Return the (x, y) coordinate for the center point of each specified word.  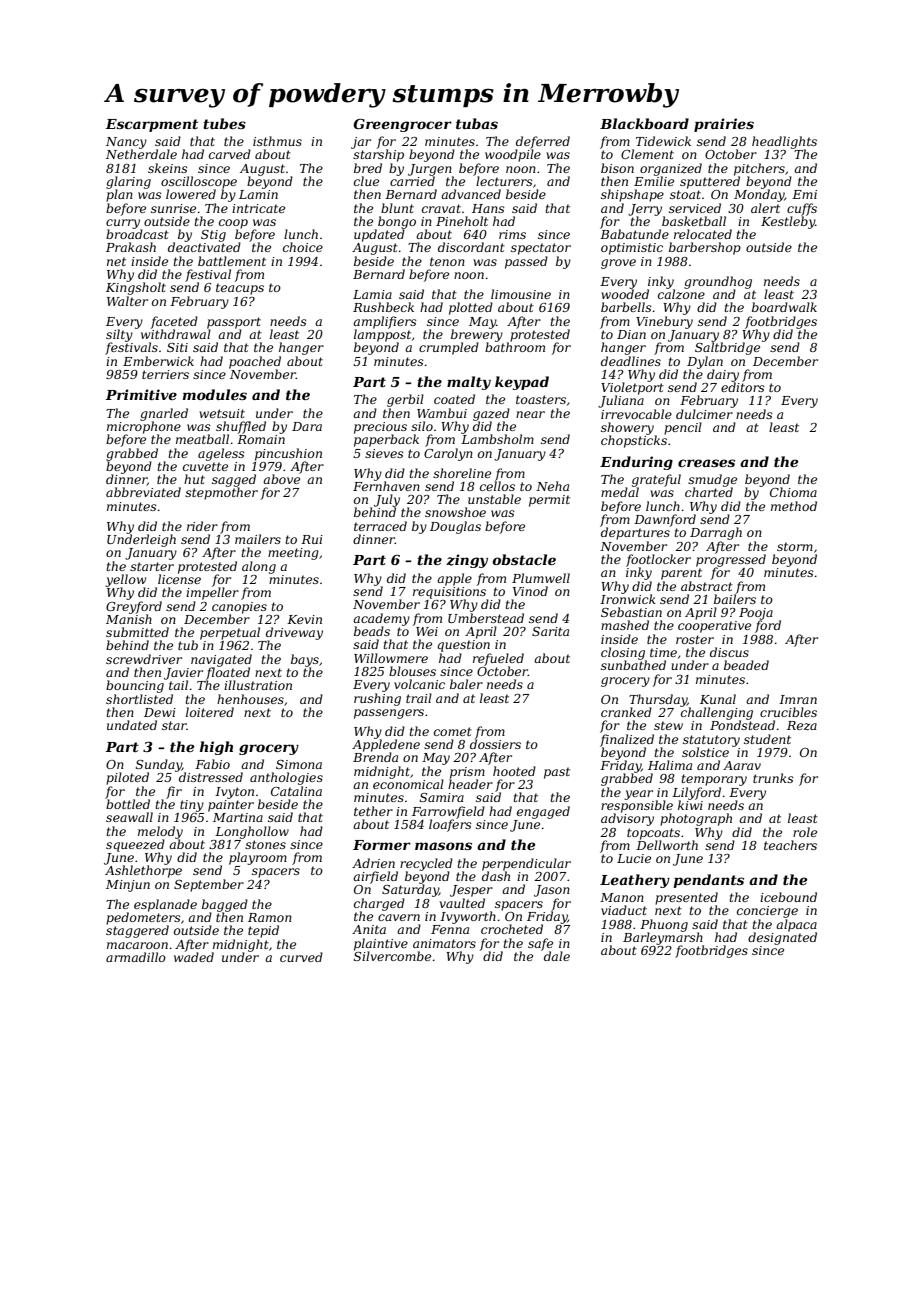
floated (228, 673)
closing (623, 653)
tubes (224, 123)
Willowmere (391, 658)
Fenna (450, 929)
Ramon (270, 917)
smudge (712, 480)
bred (368, 168)
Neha (552, 486)
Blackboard (644, 123)
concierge (767, 912)
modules (215, 394)
